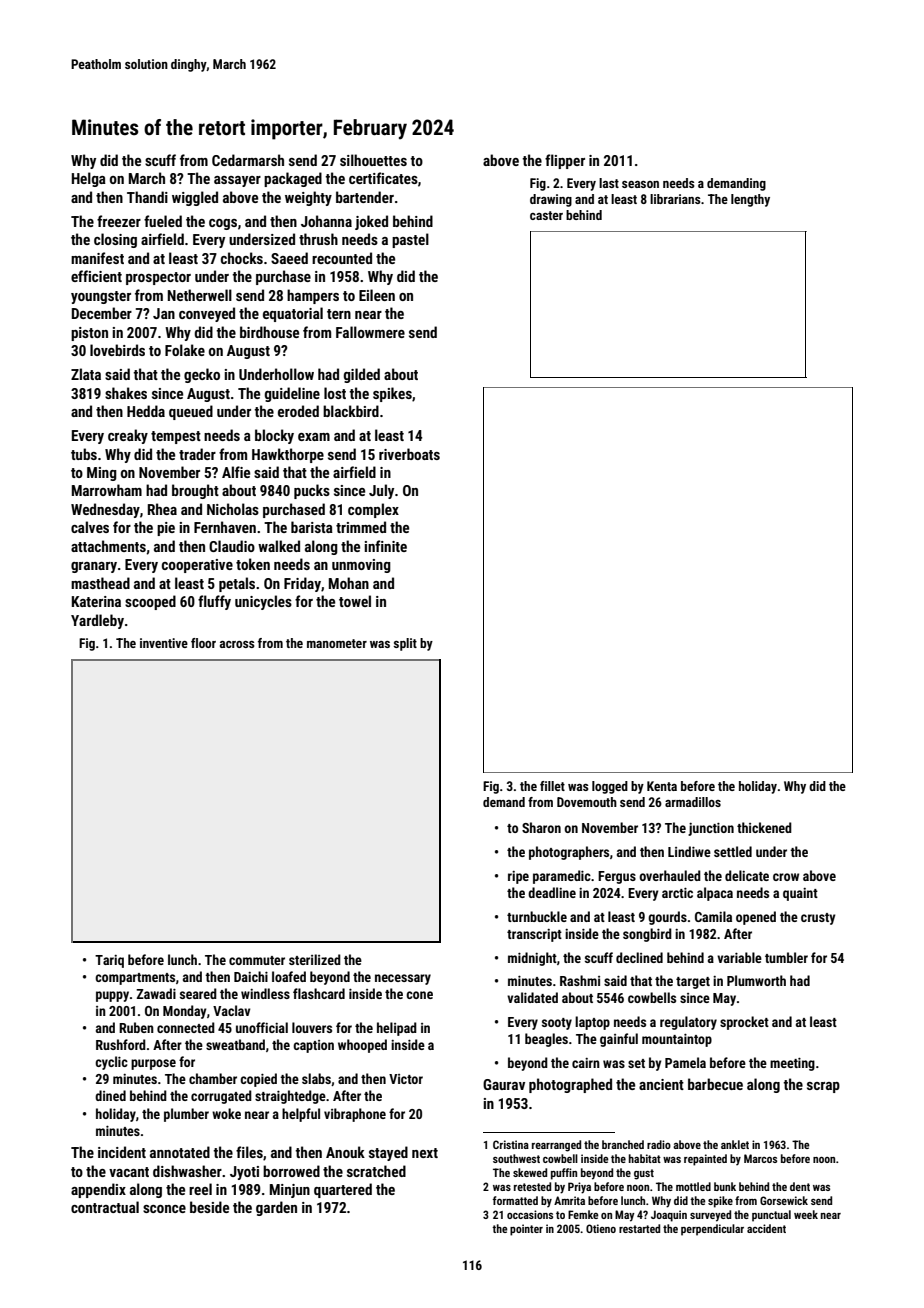 The width and height of the screenshot is (924, 1308). I want to click on split, so click(405, 644).
